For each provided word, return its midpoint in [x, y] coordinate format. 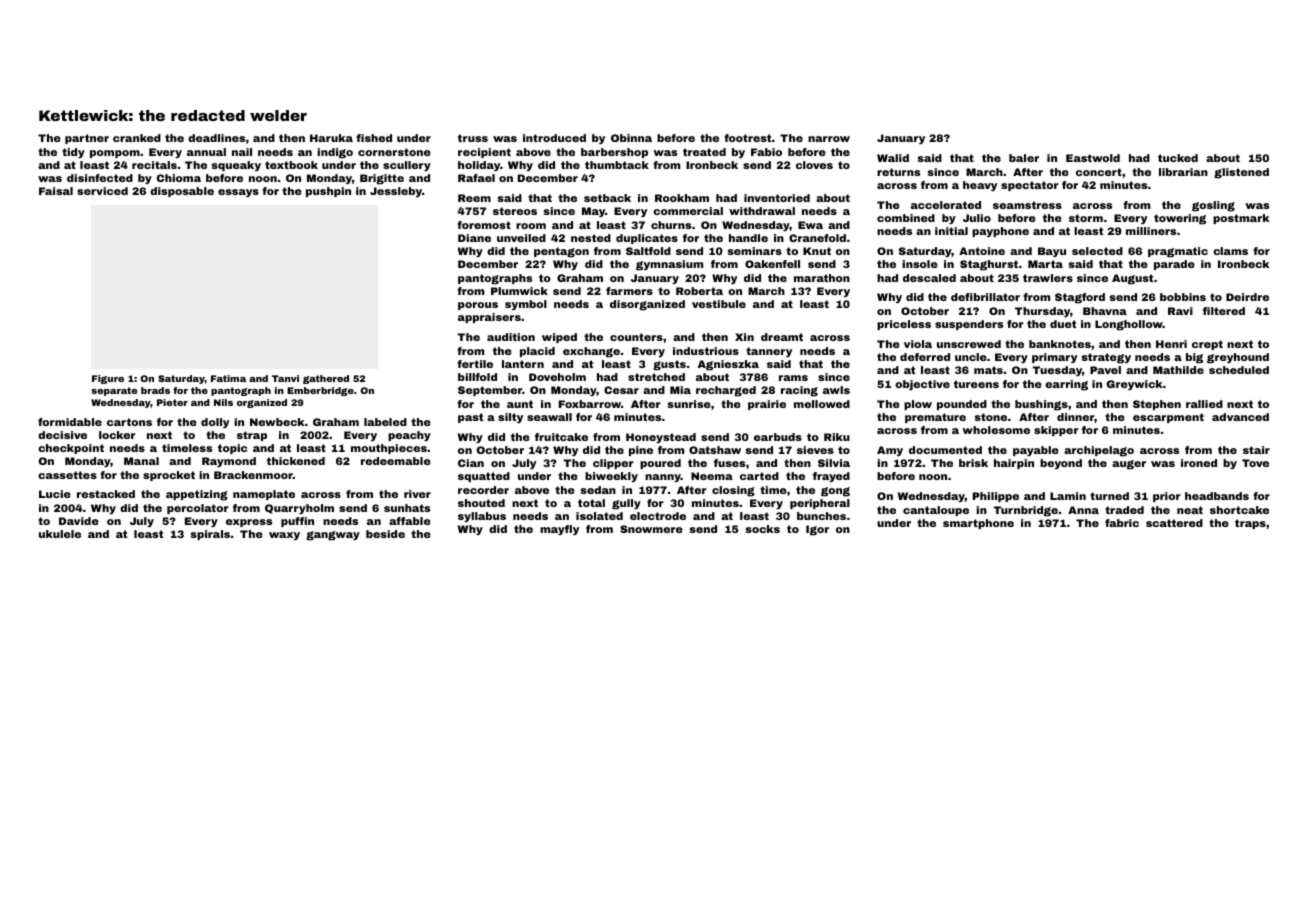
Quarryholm [299, 509]
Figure [108, 379]
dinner [1075, 417]
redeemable [396, 461]
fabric [1122, 523]
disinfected [100, 178]
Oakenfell [772, 264]
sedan [598, 490]
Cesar [621, 390]
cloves [814, 165]
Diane [474, 238]
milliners [1151, 231]
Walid [893, 158]
